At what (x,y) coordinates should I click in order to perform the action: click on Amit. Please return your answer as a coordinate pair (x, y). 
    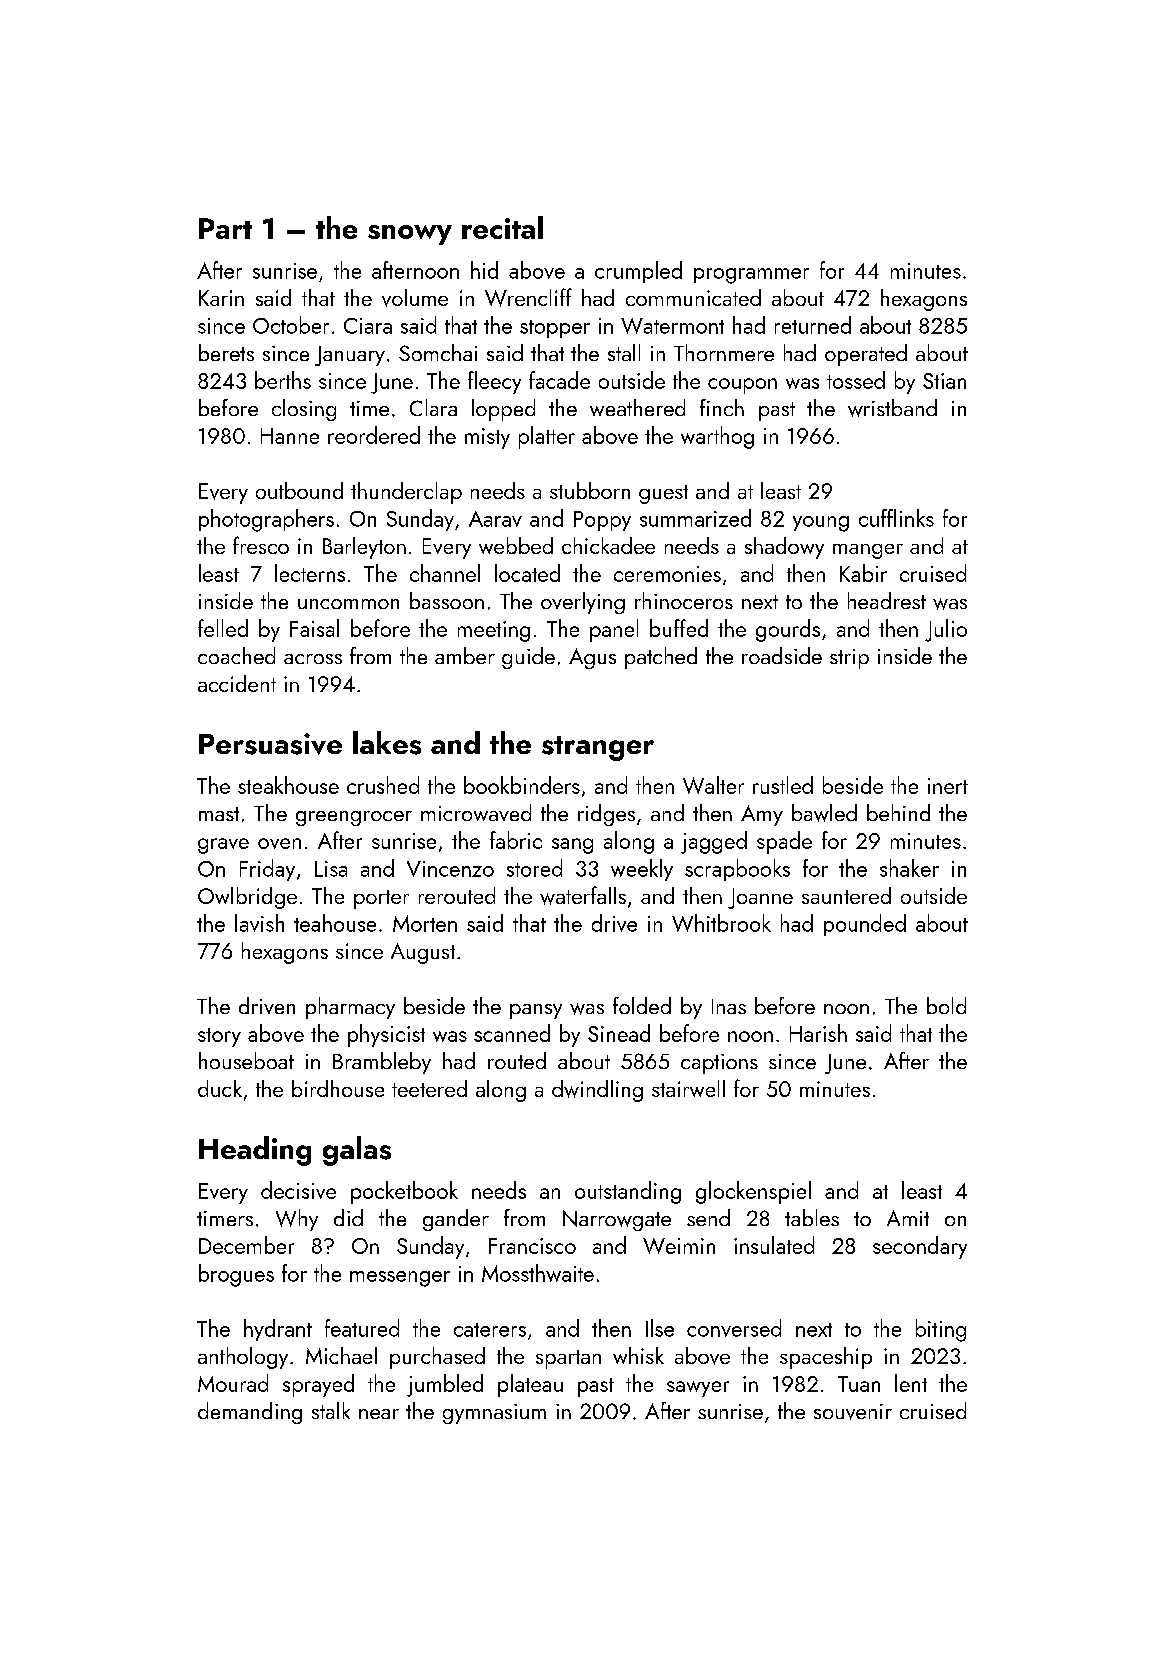
    Looking at the image, I should click on (908, 1218).
